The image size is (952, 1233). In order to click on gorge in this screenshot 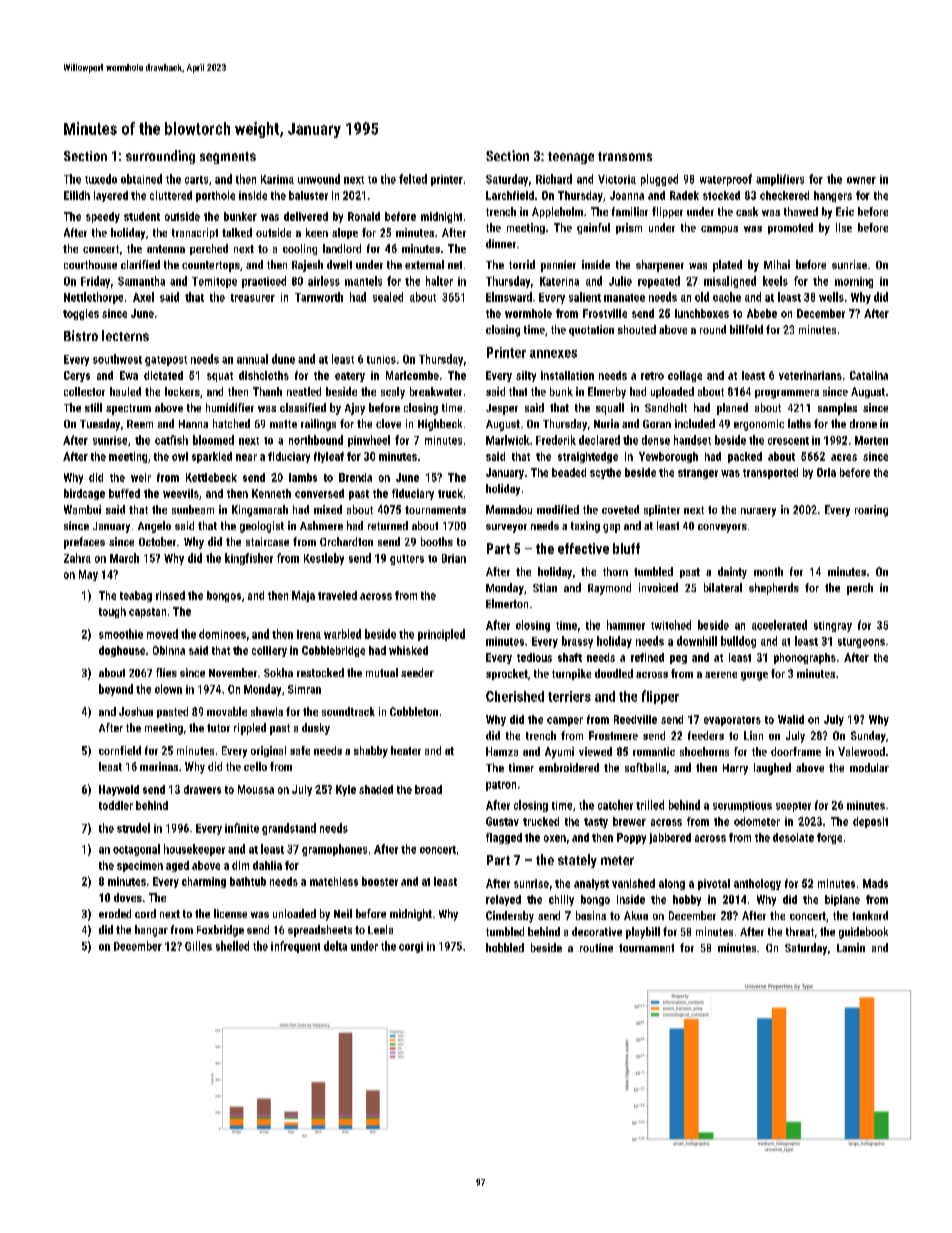, I will do `click(754, 676)`.
